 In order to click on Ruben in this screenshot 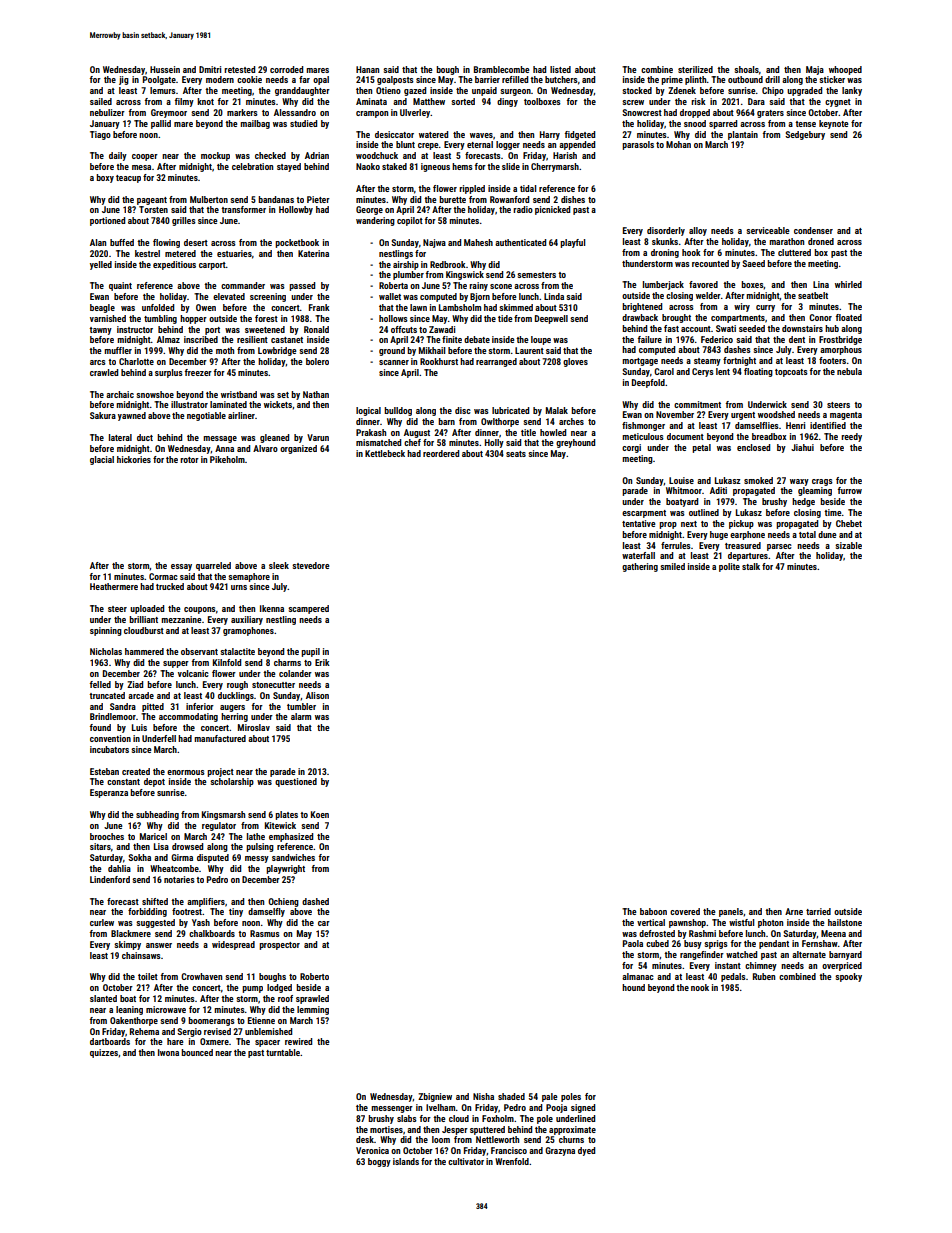, I will do `click(764, 976)`.
